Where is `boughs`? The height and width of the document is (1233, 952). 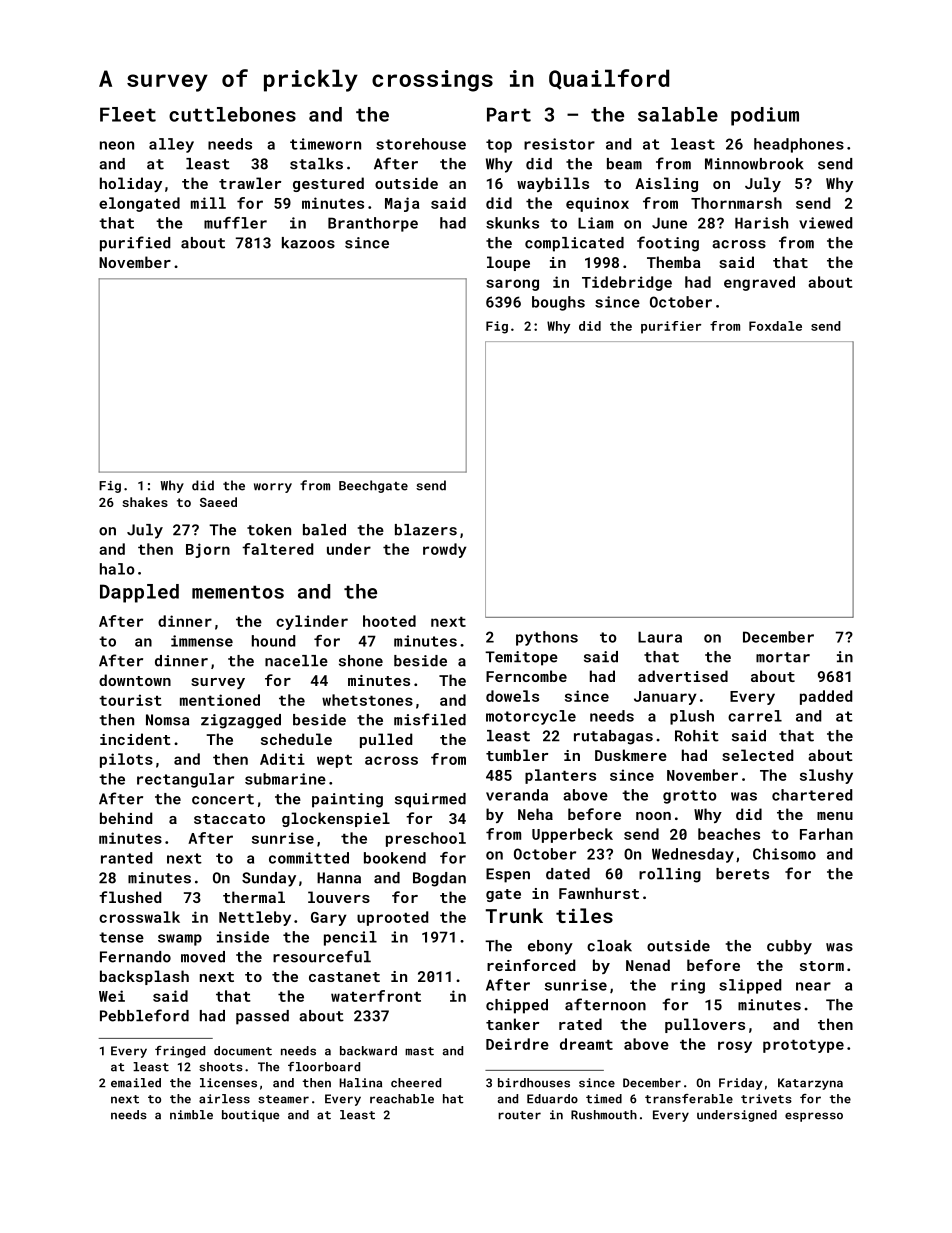
boughs is located at coordinates (558, 303).
